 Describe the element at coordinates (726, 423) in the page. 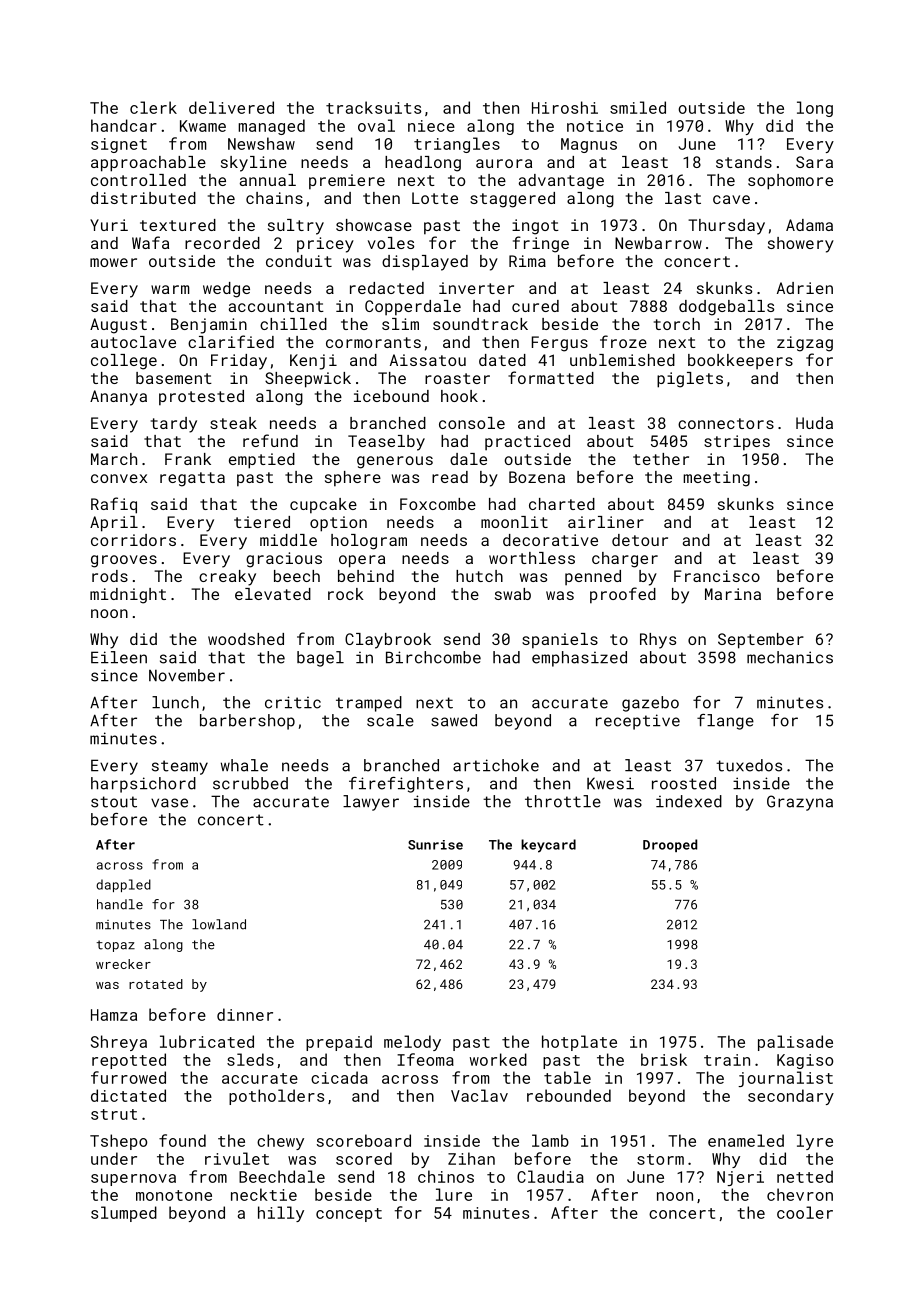

I see `connectors` at that location.
